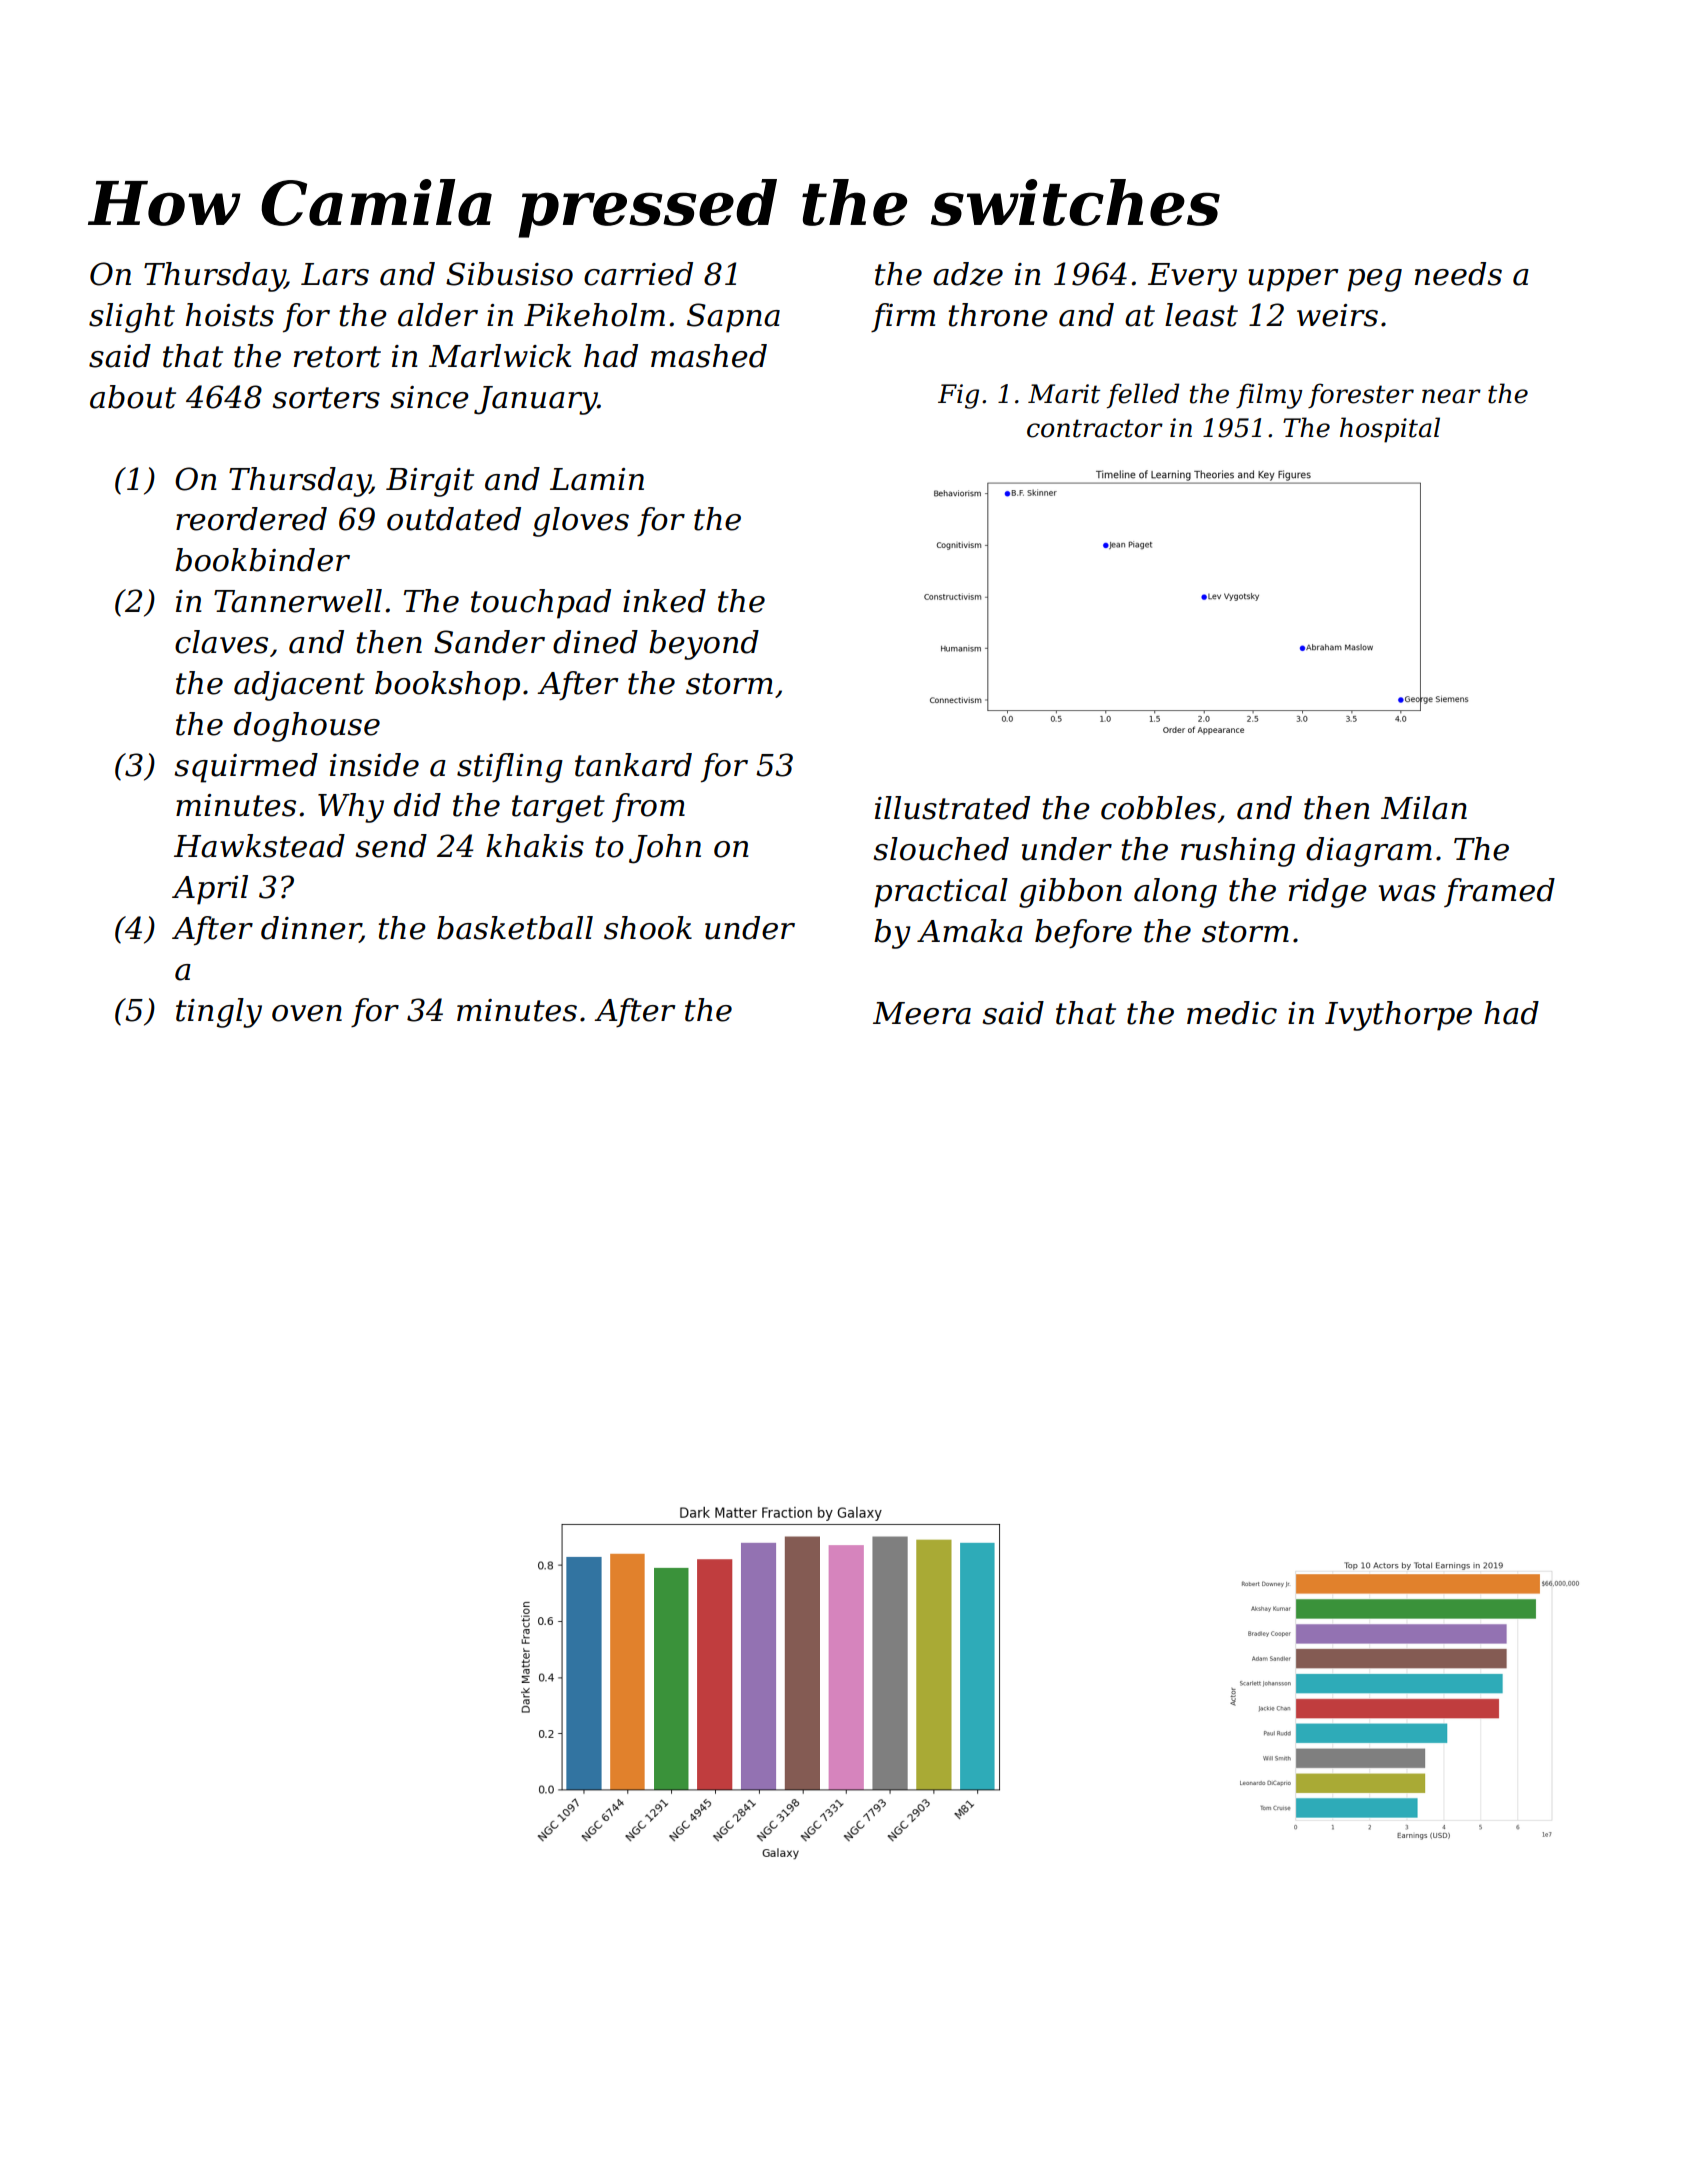  What do you see at coordinates (307, 1013) in the document?
I see `oven` at bounding box center [307, 1013].
